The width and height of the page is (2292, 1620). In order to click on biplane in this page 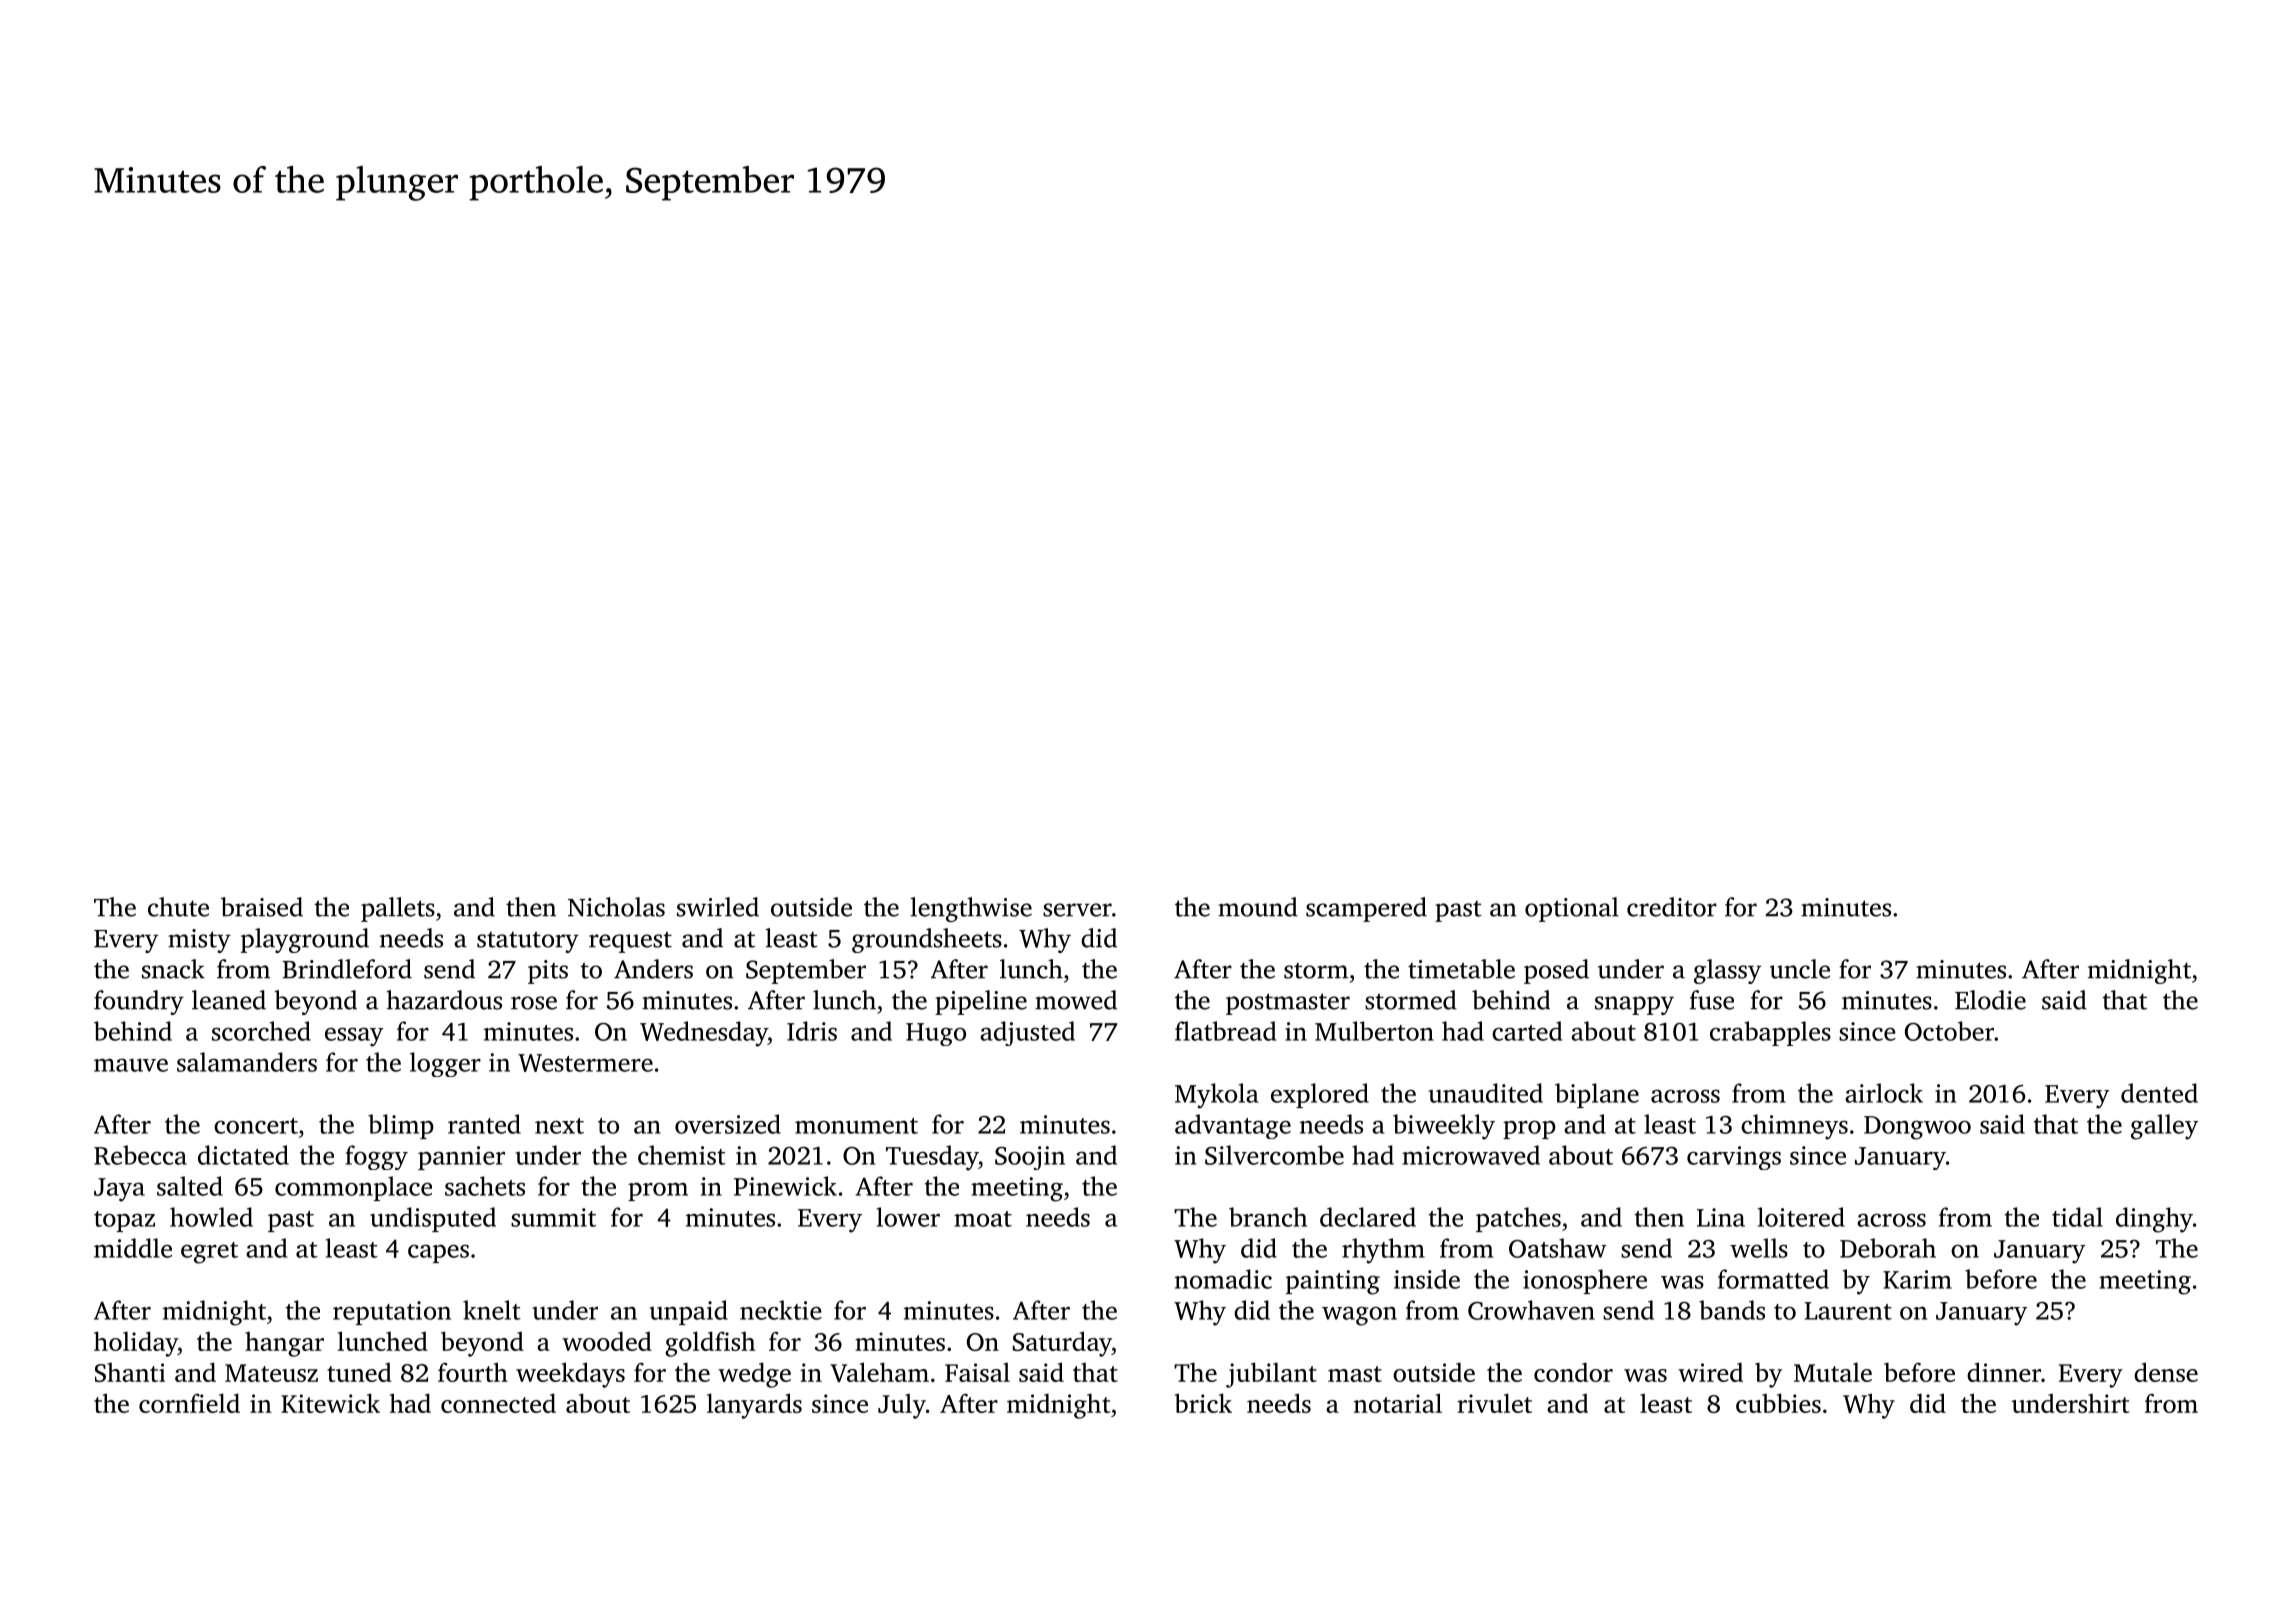, I will do `click(1597, 1095)`.
